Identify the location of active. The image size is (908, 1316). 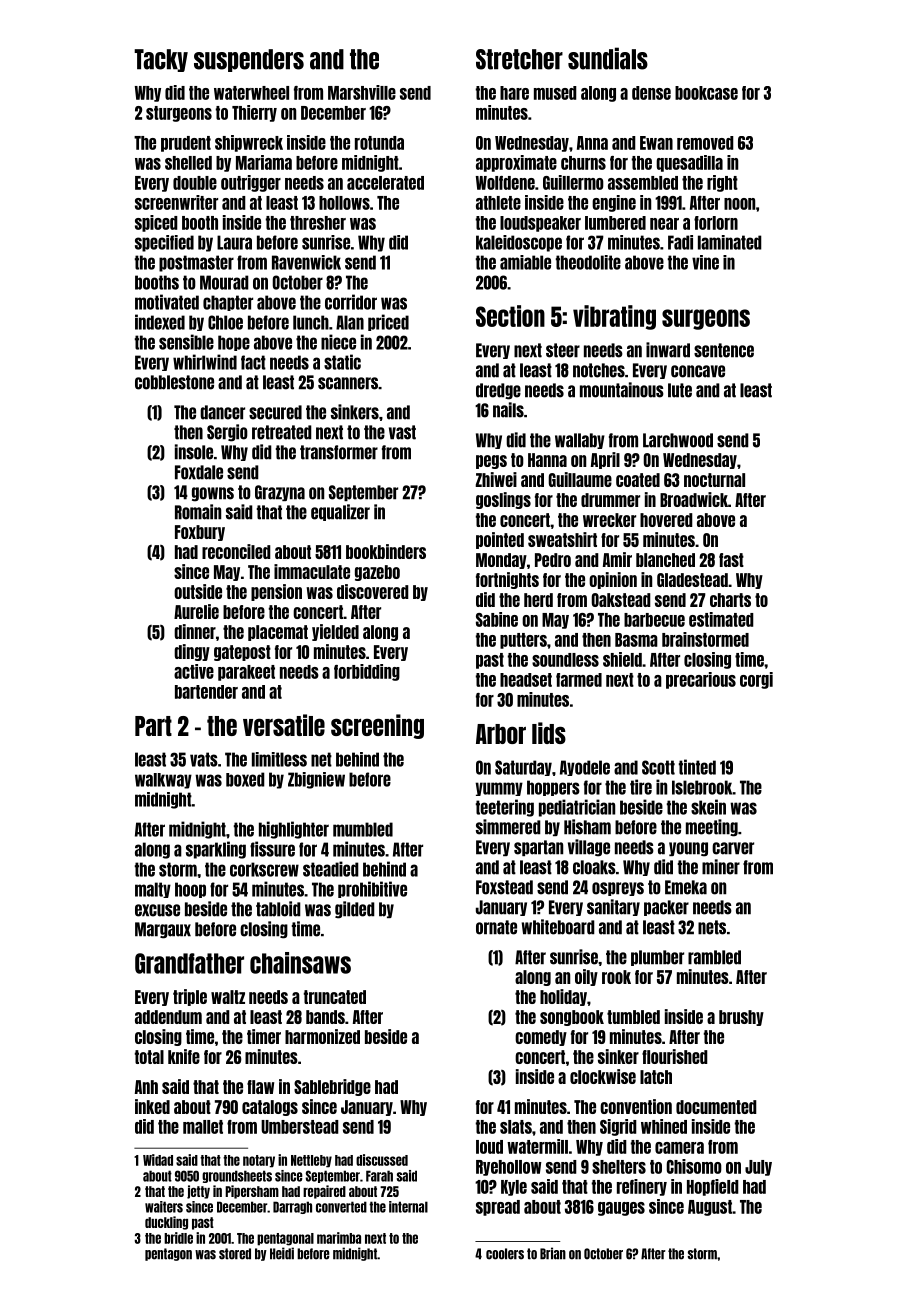
(194, 671).
